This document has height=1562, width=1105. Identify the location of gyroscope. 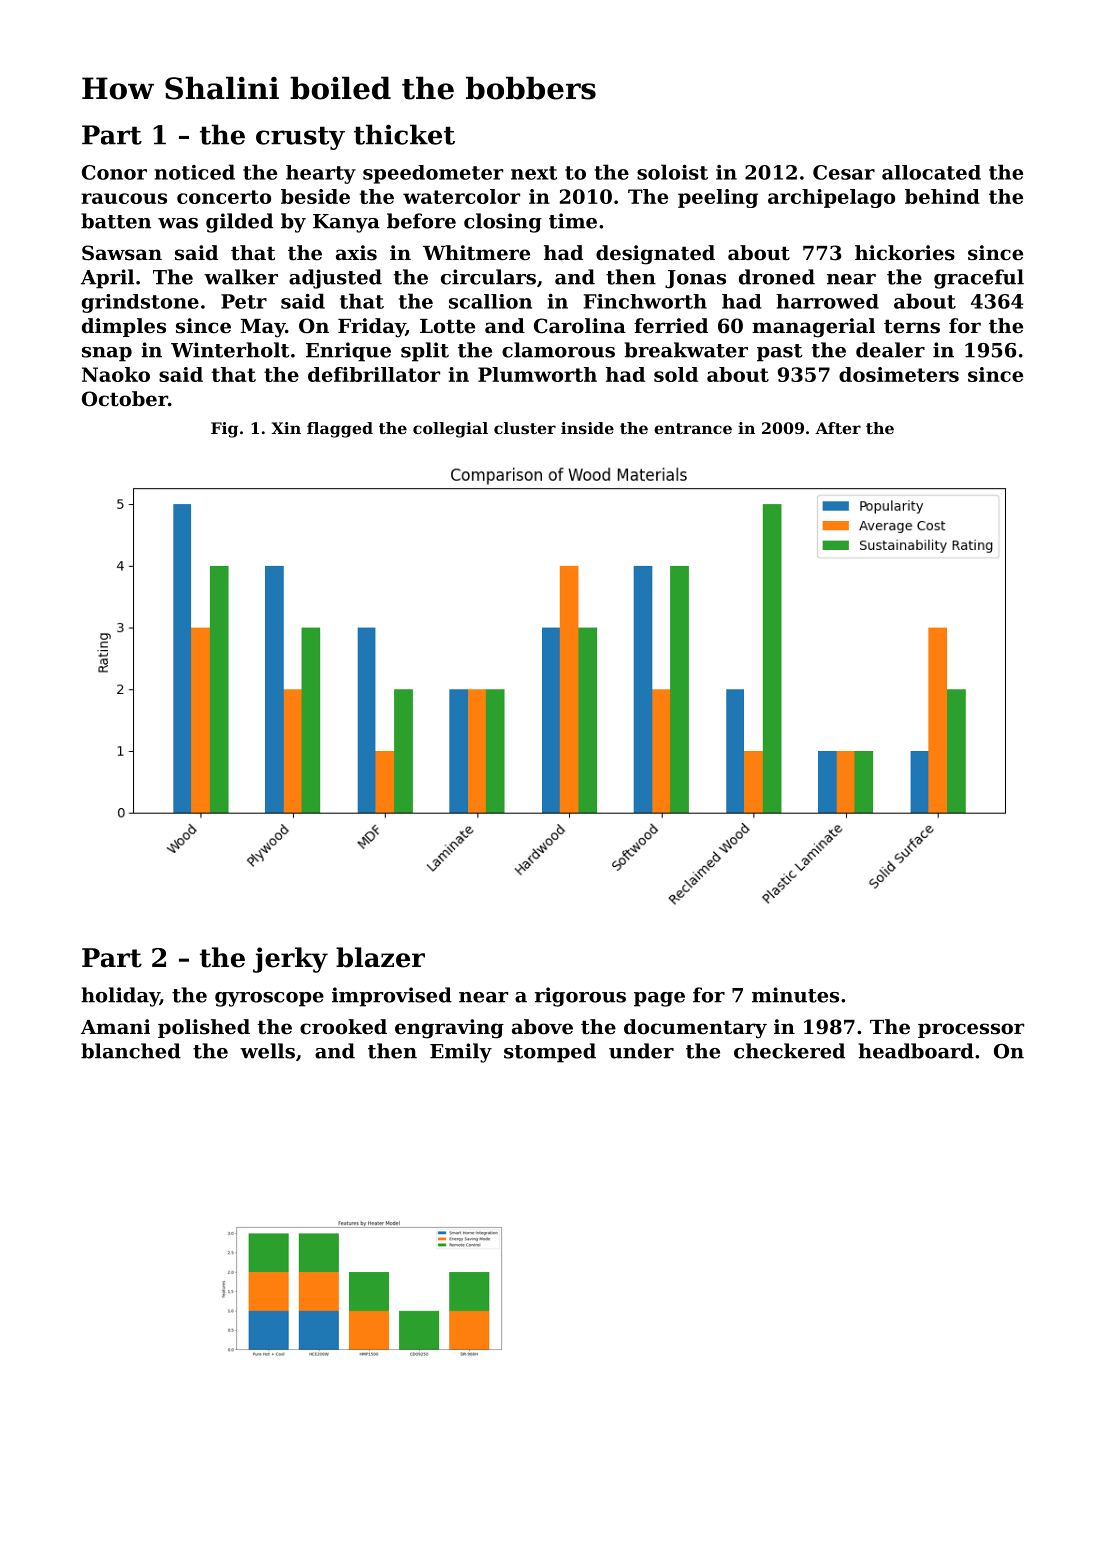
(269, 999).
